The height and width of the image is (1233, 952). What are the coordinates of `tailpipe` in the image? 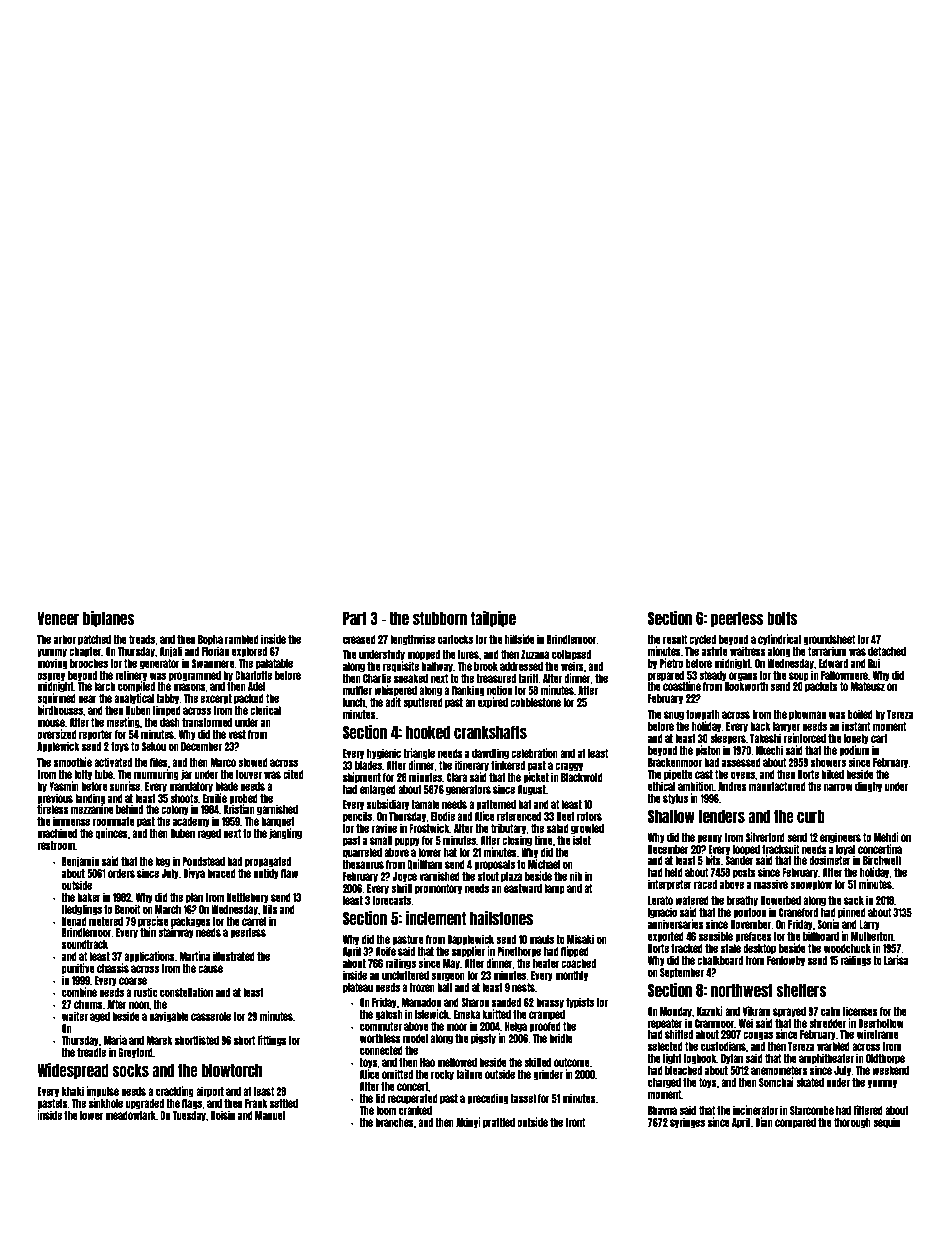 It's located at (493, 619).
